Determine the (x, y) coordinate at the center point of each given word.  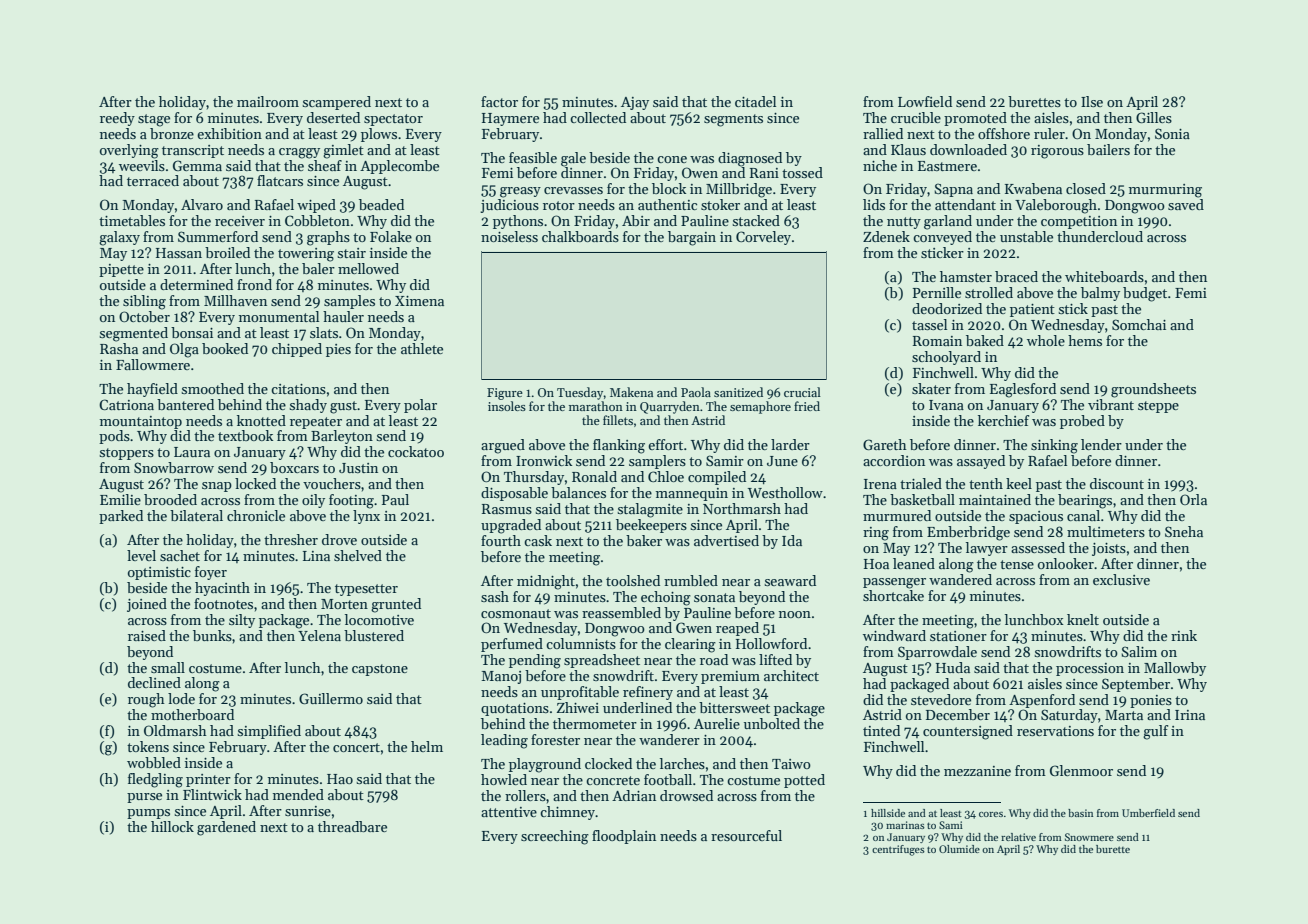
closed (1086, 188)
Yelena (319, 635)
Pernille (937, 292)
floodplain (624, 837)
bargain (692, 238)
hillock (172, 826)
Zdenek (886, 236)
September (1136, 685)
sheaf (325, 165)
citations (298, 389)
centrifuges (898, 850)
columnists (581, 643)
